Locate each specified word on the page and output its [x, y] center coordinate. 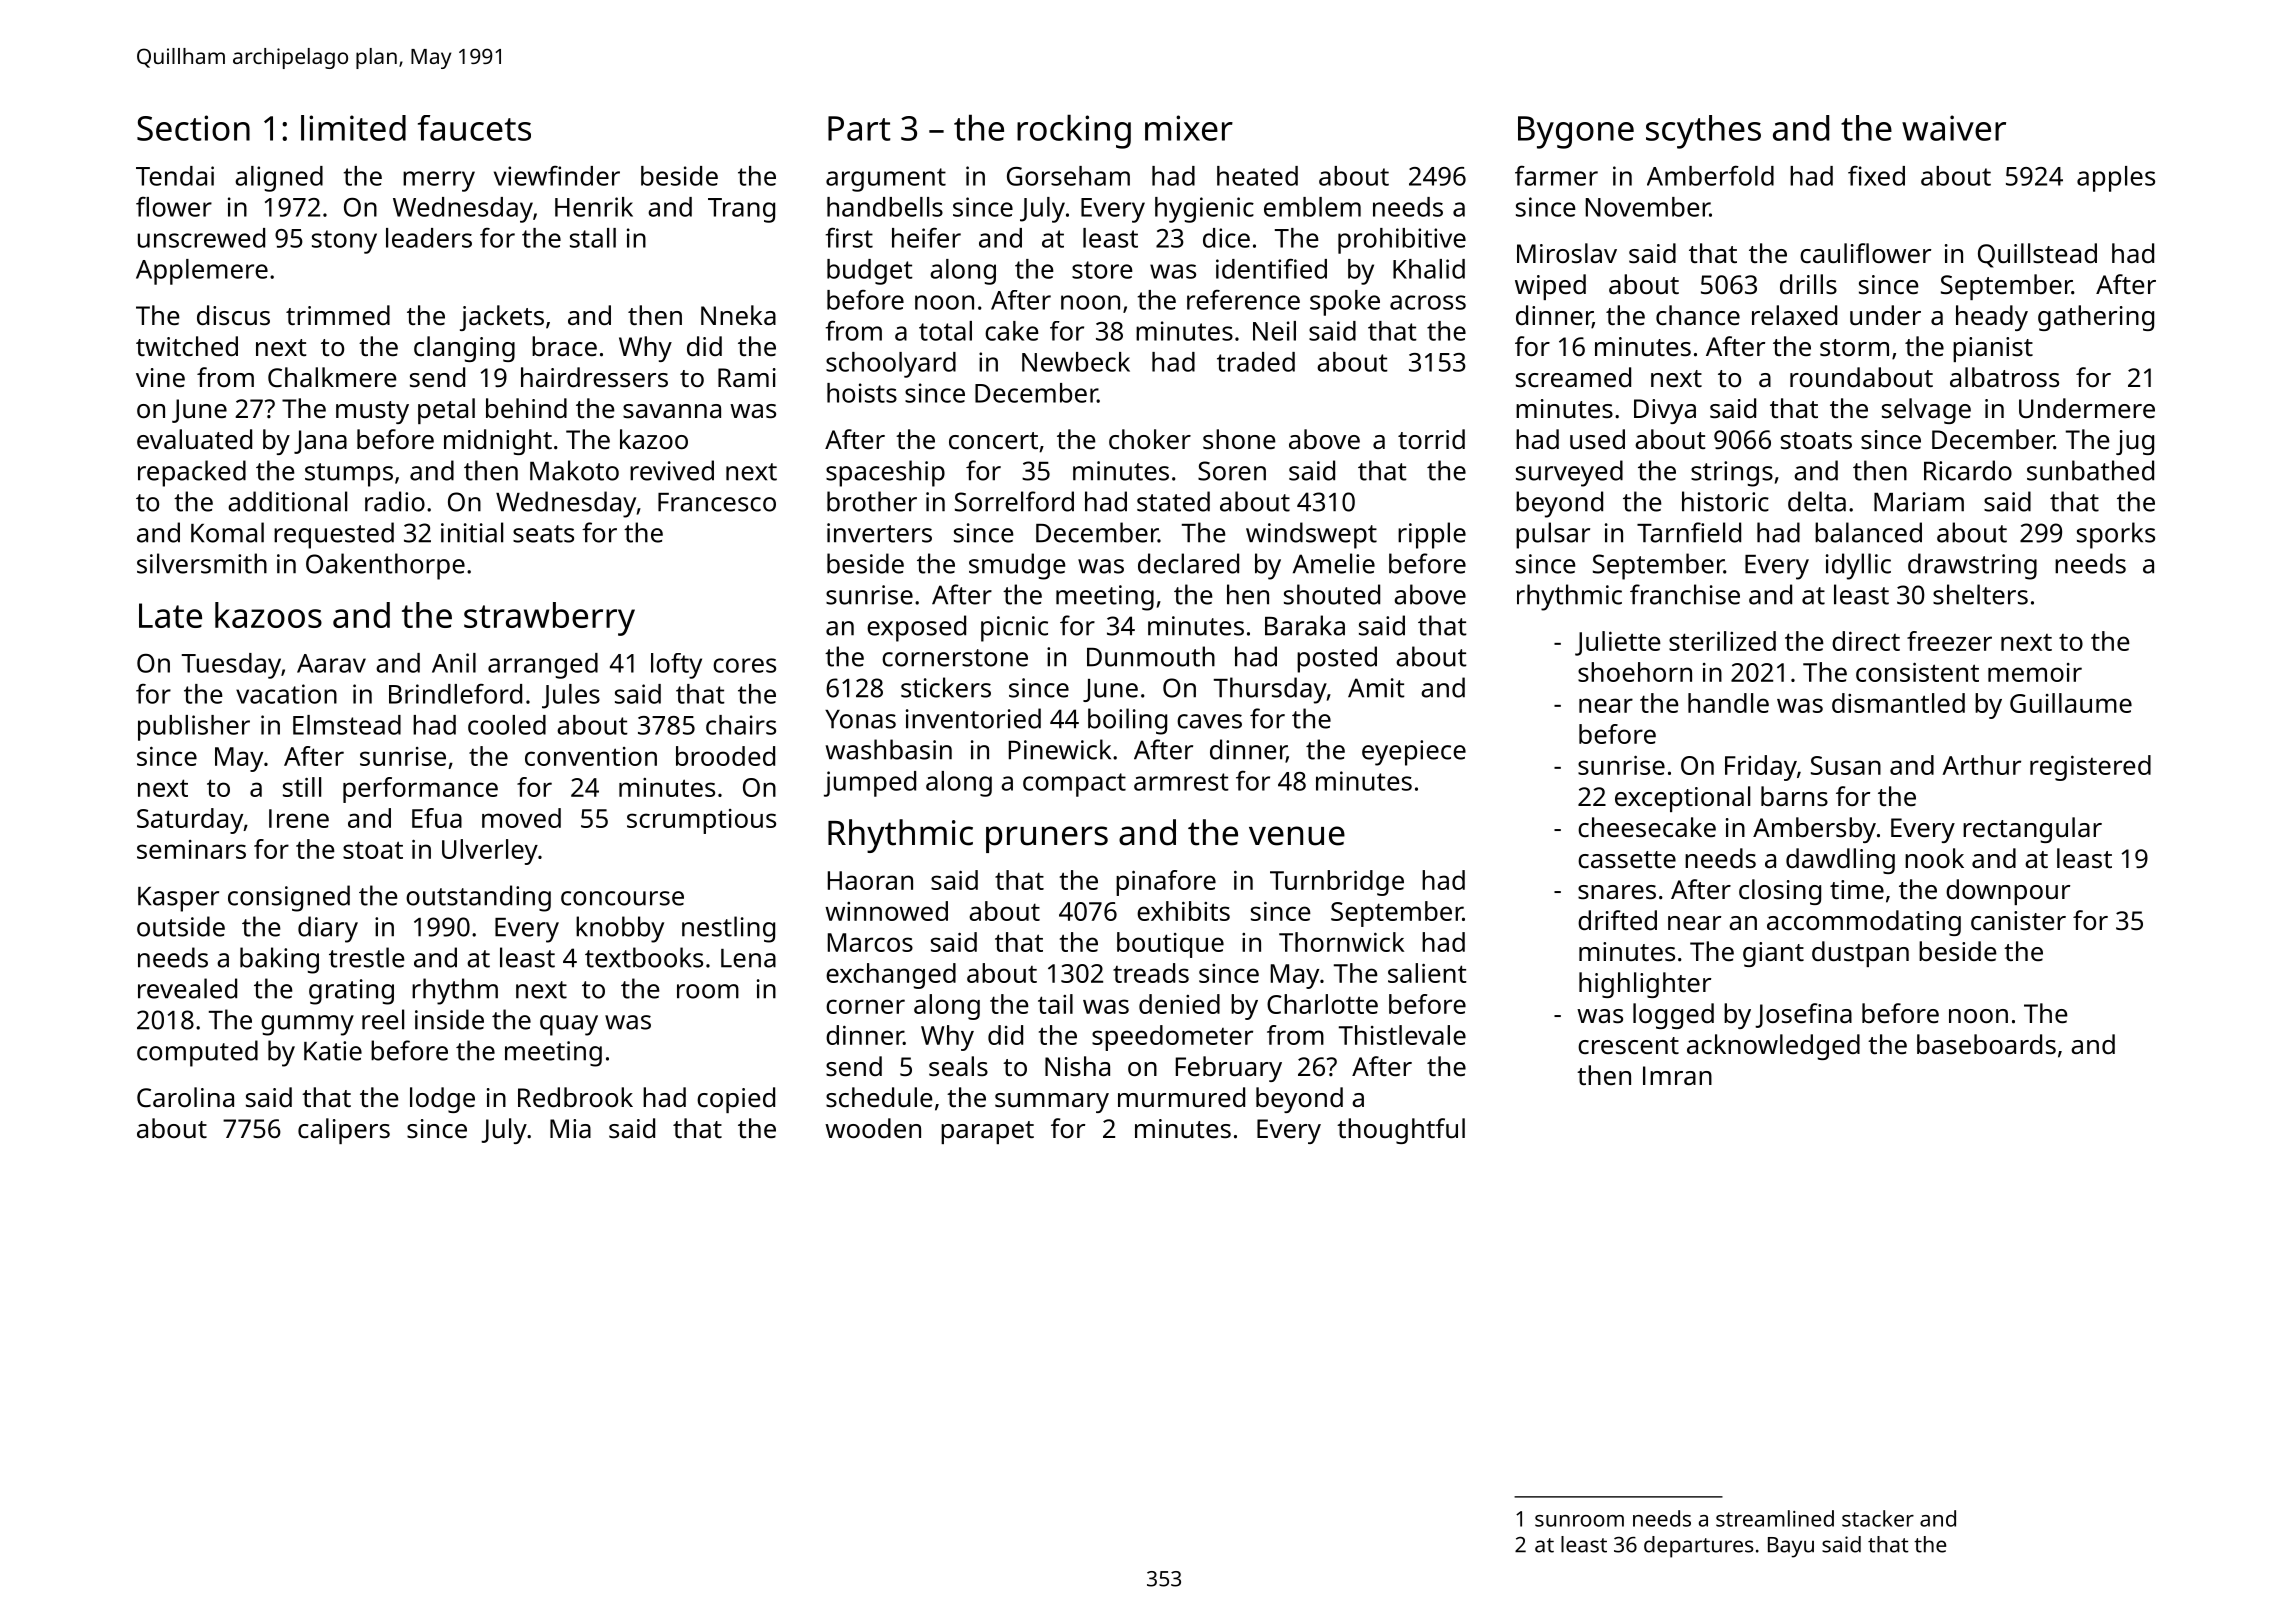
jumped [870, 784]
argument [886, 180]
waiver [1954, 128]
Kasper [178, 899]
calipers [344, 1131]
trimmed [338, 315]
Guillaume [2071, 703]
